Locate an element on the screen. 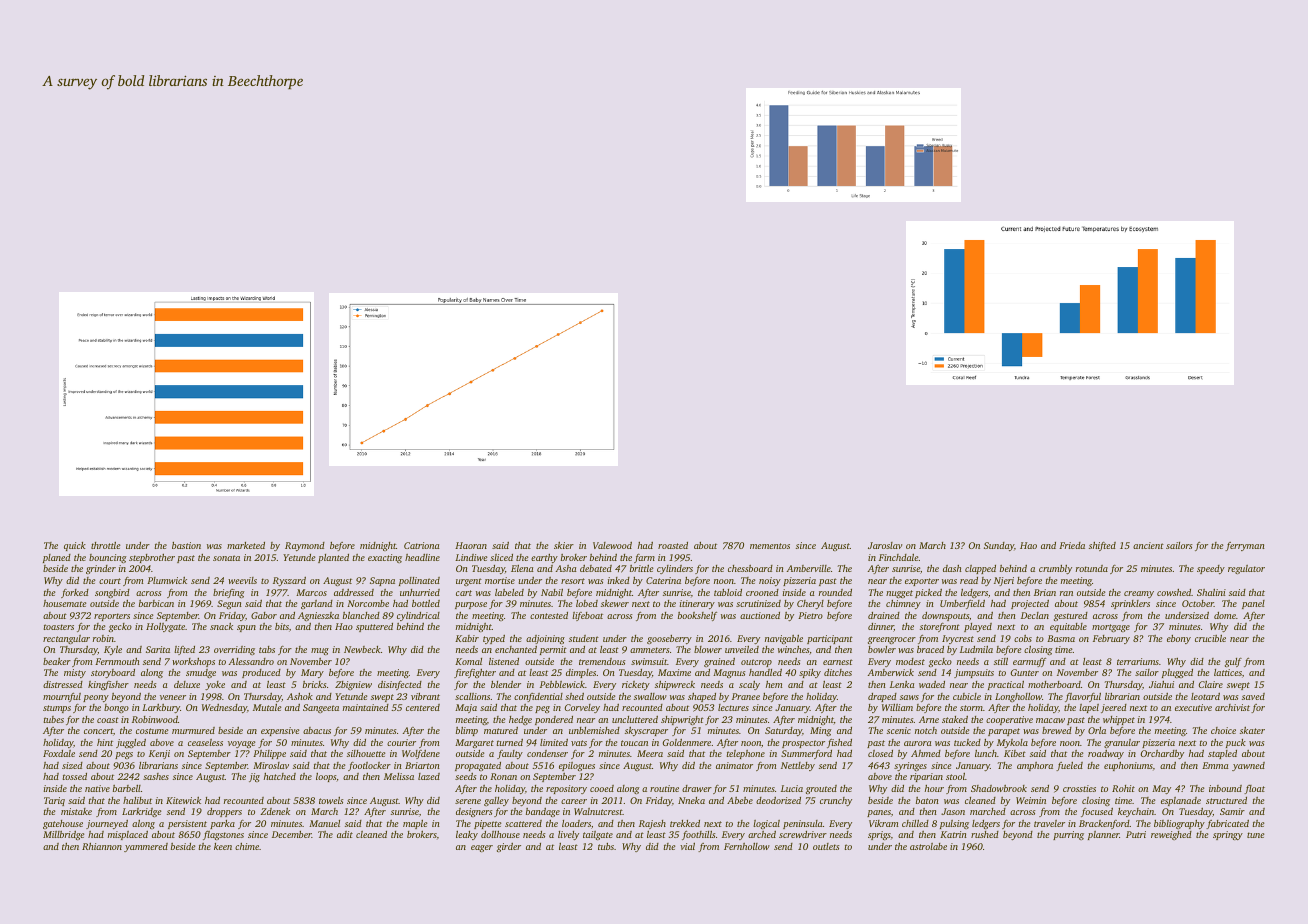 This screenshot has width=1308, height=924. confidential is located at coordinates (538, 697).
